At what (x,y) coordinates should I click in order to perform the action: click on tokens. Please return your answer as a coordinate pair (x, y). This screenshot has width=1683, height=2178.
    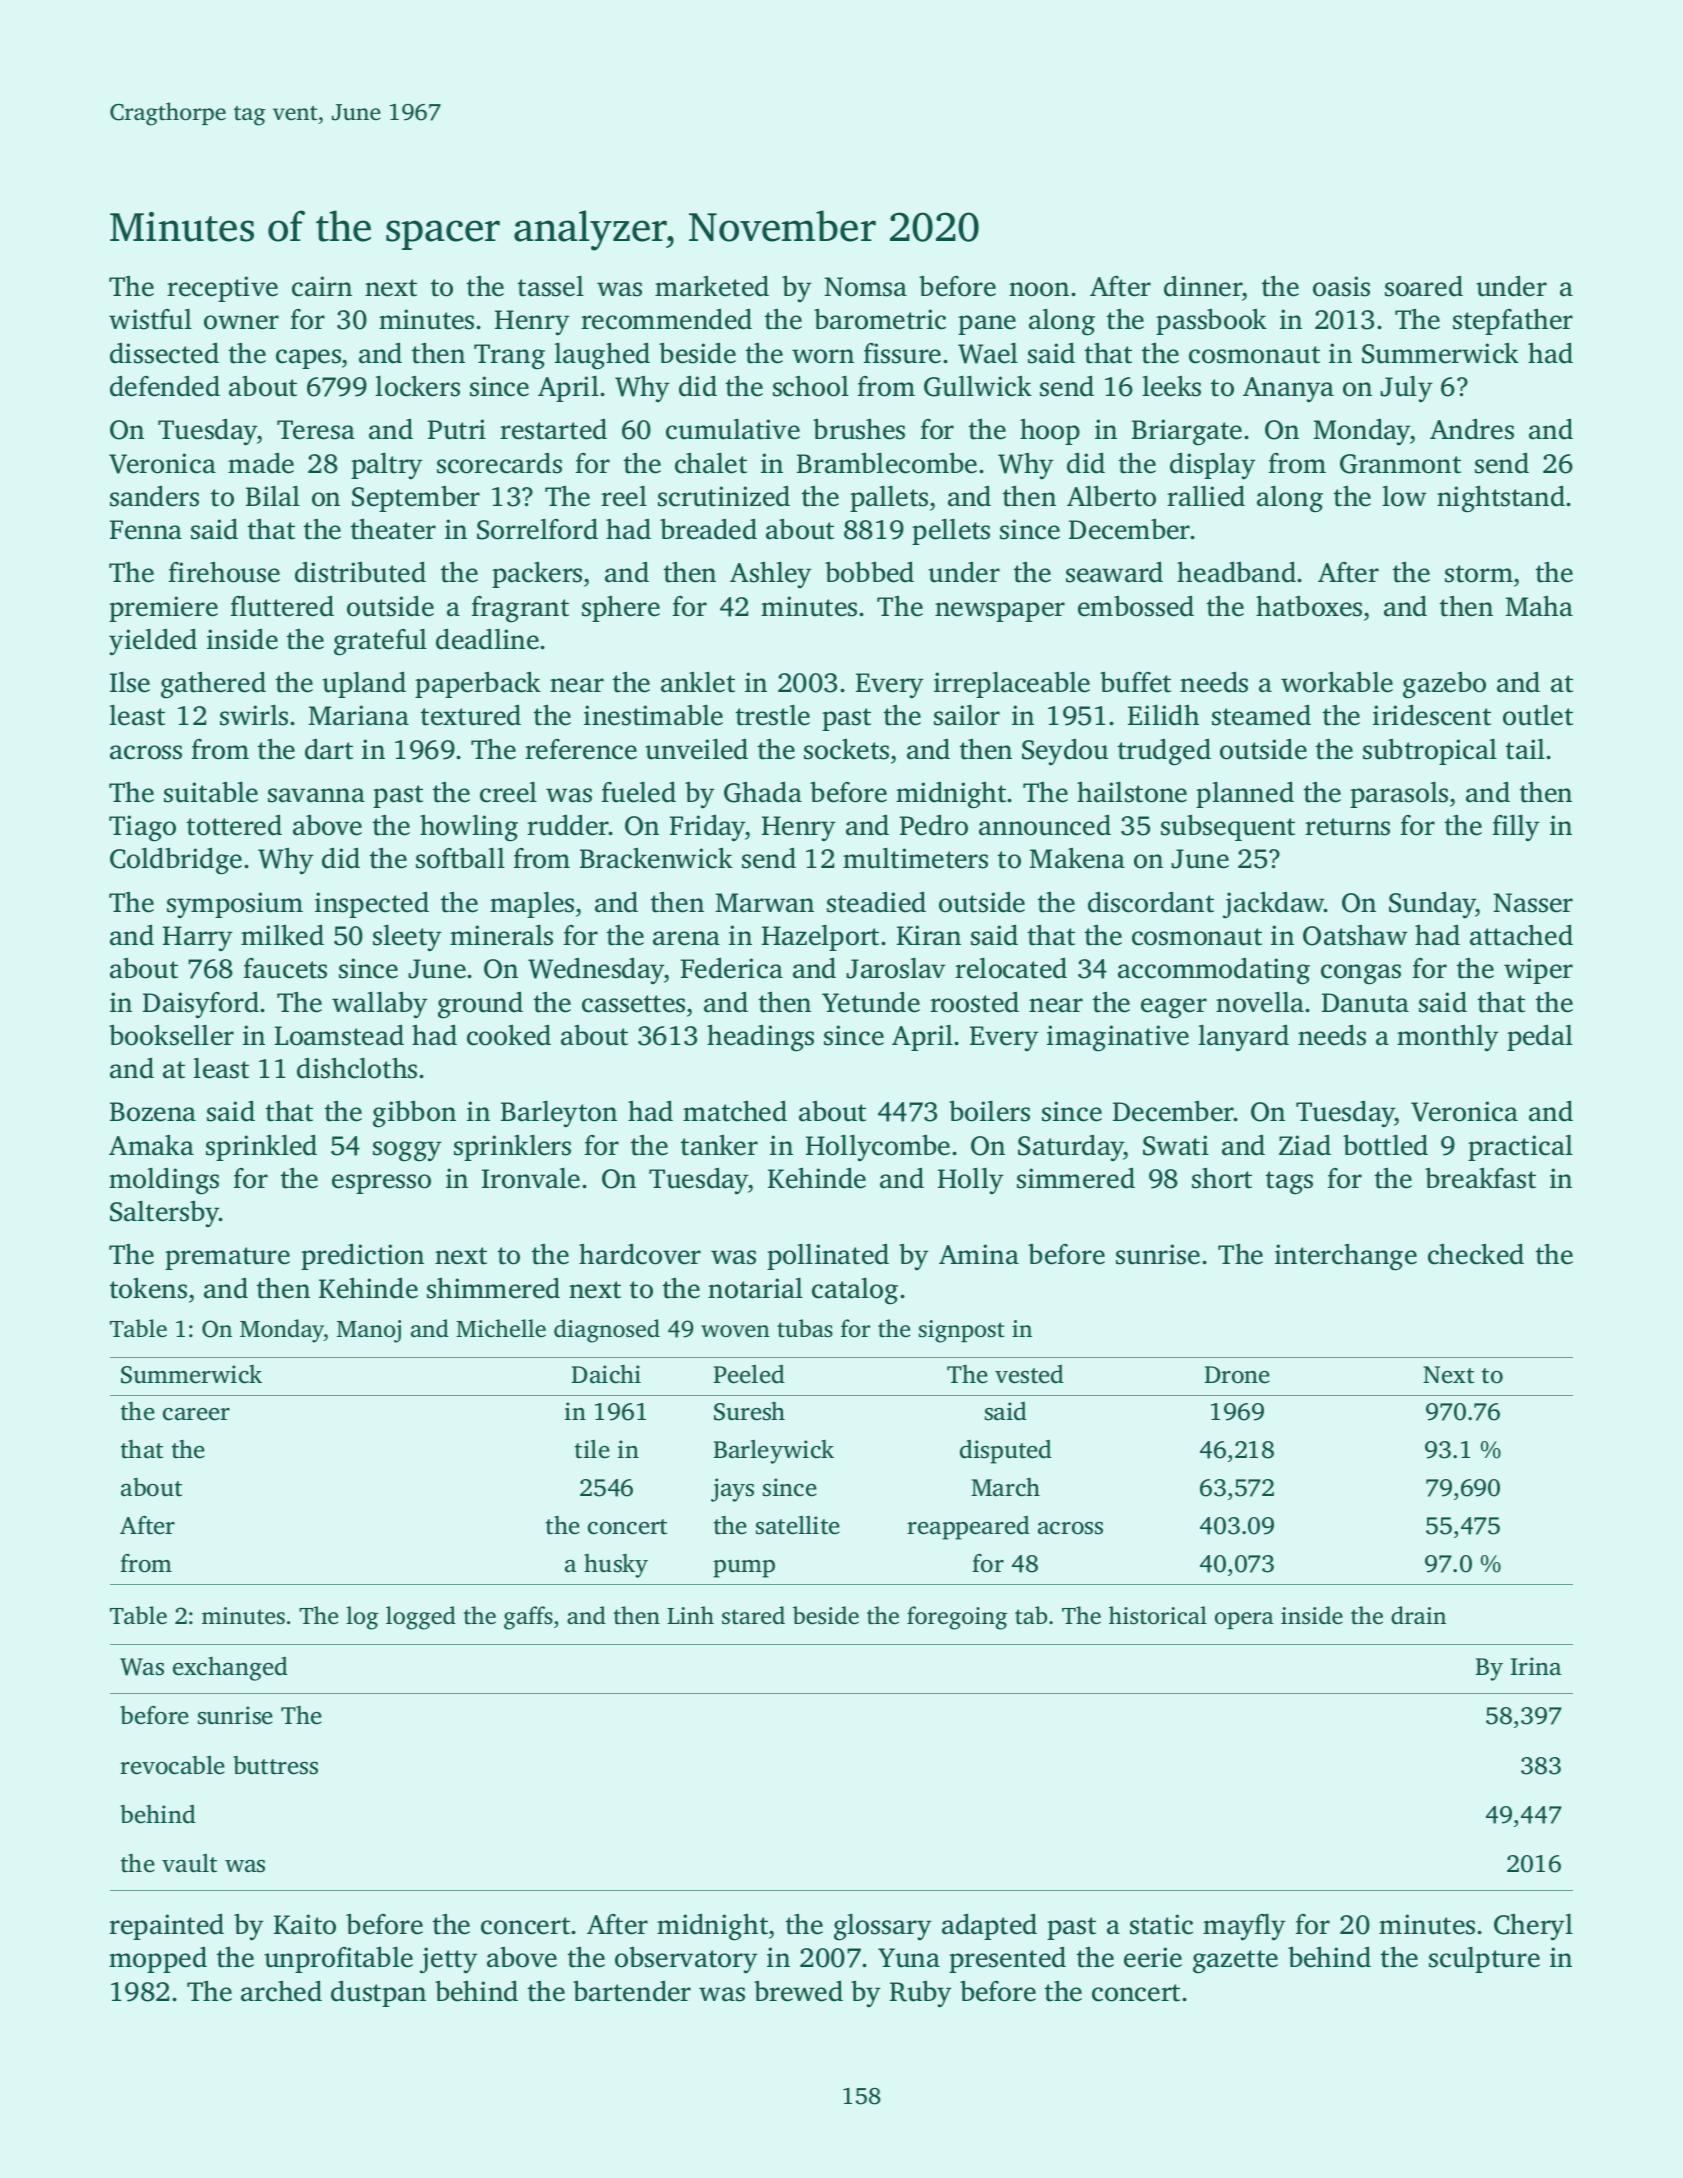
    Looking at the image, I should click on (148, 1288).
